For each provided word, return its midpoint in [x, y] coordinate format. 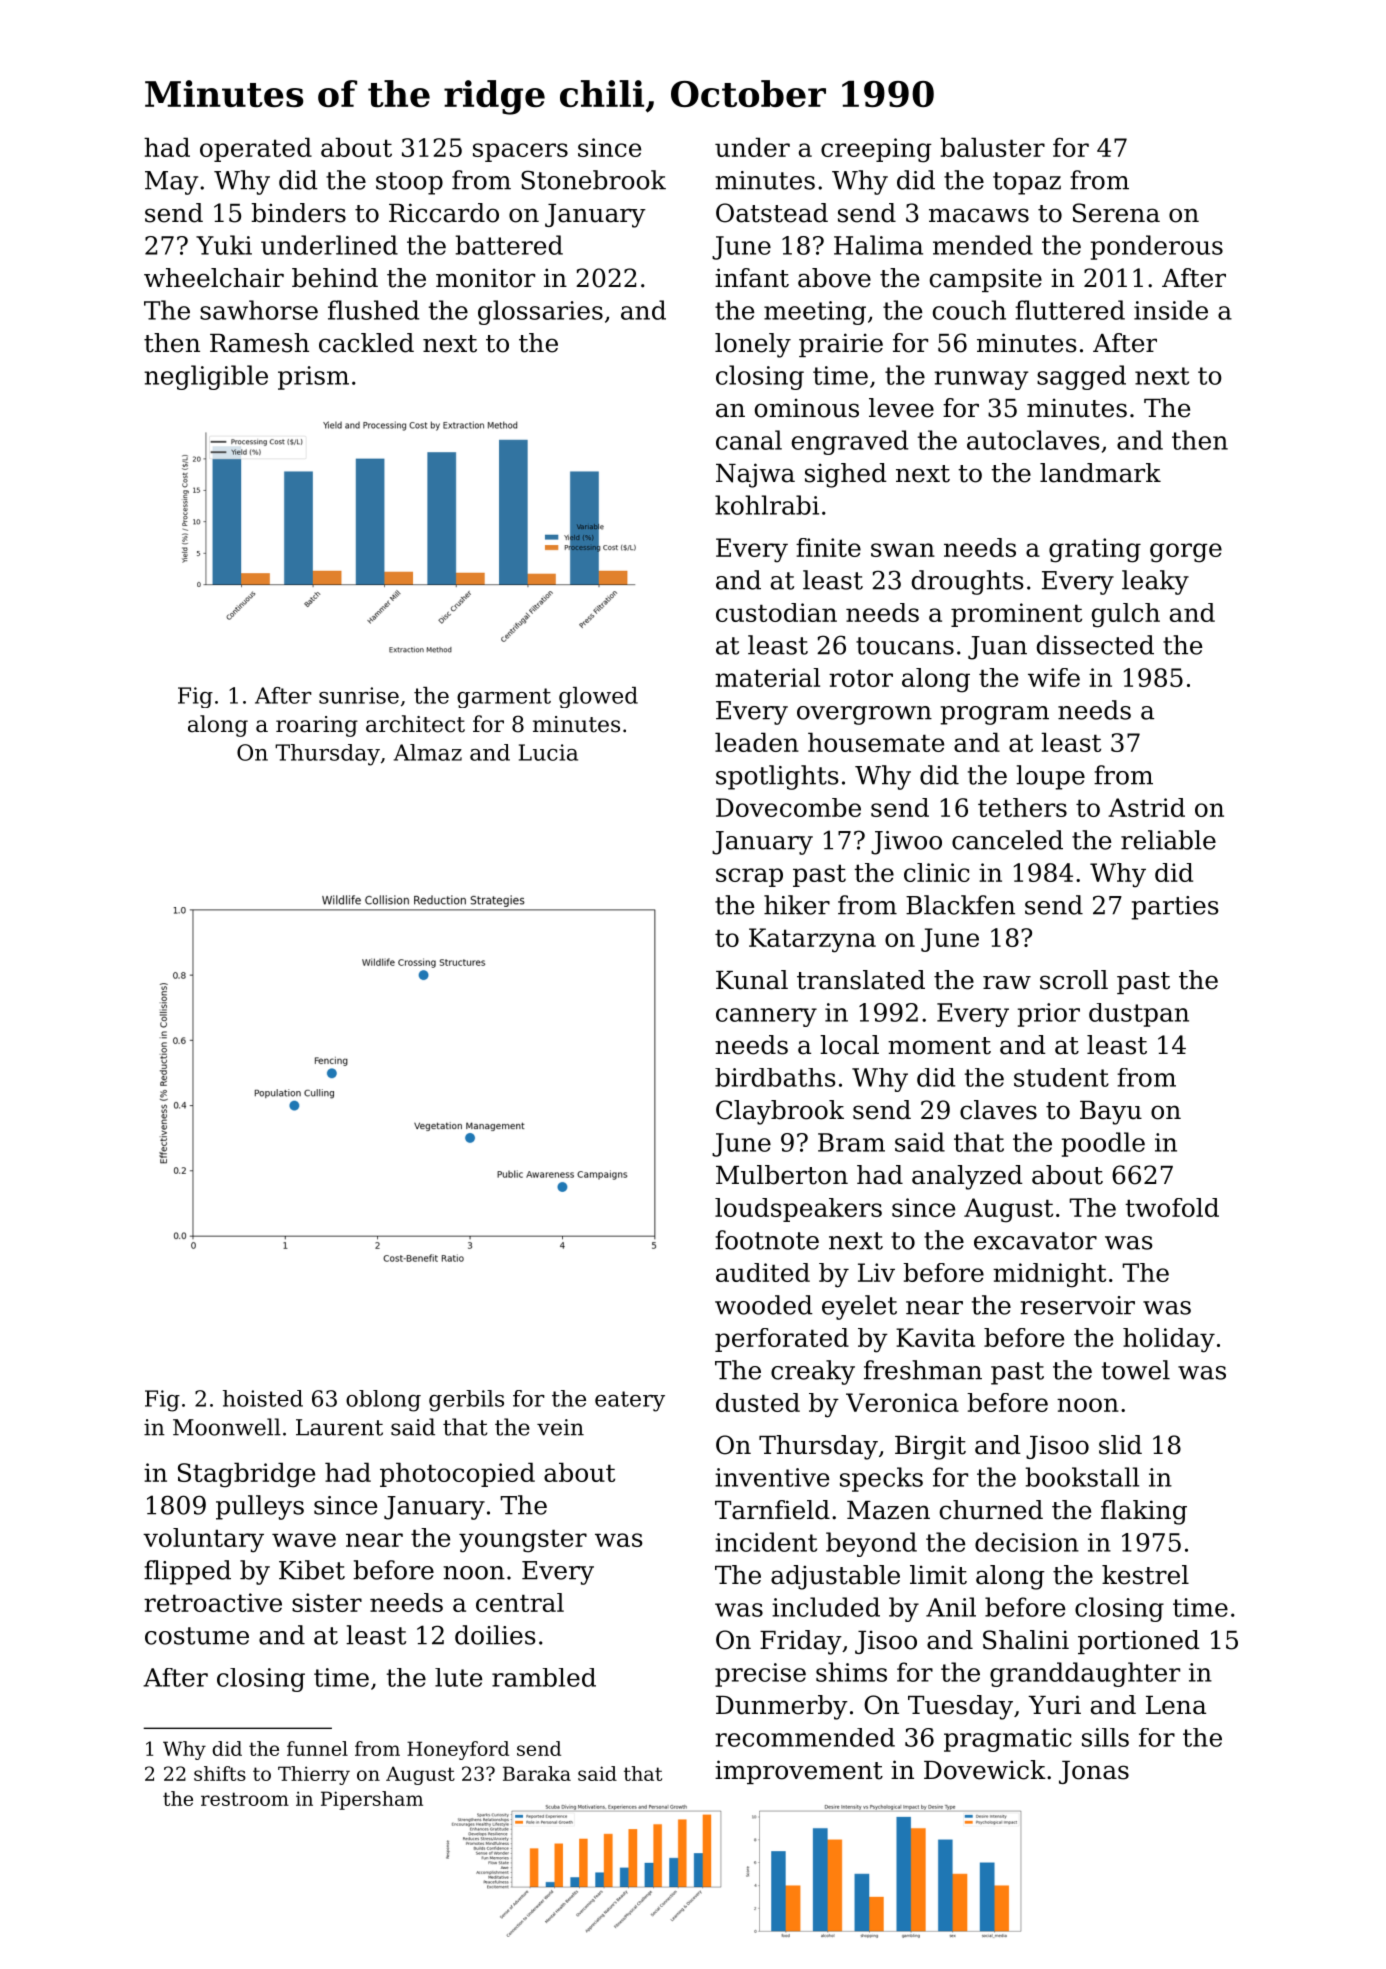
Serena [1116, 213]
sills [1105, 1737]
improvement [799, 1772]
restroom [245, 1799]
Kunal [752, 980]
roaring [317, 726]
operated [256, 149]
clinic [937, 872]
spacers [520, 152]
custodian [776, 612]
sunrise [359, 695]
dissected [1095, 645]
